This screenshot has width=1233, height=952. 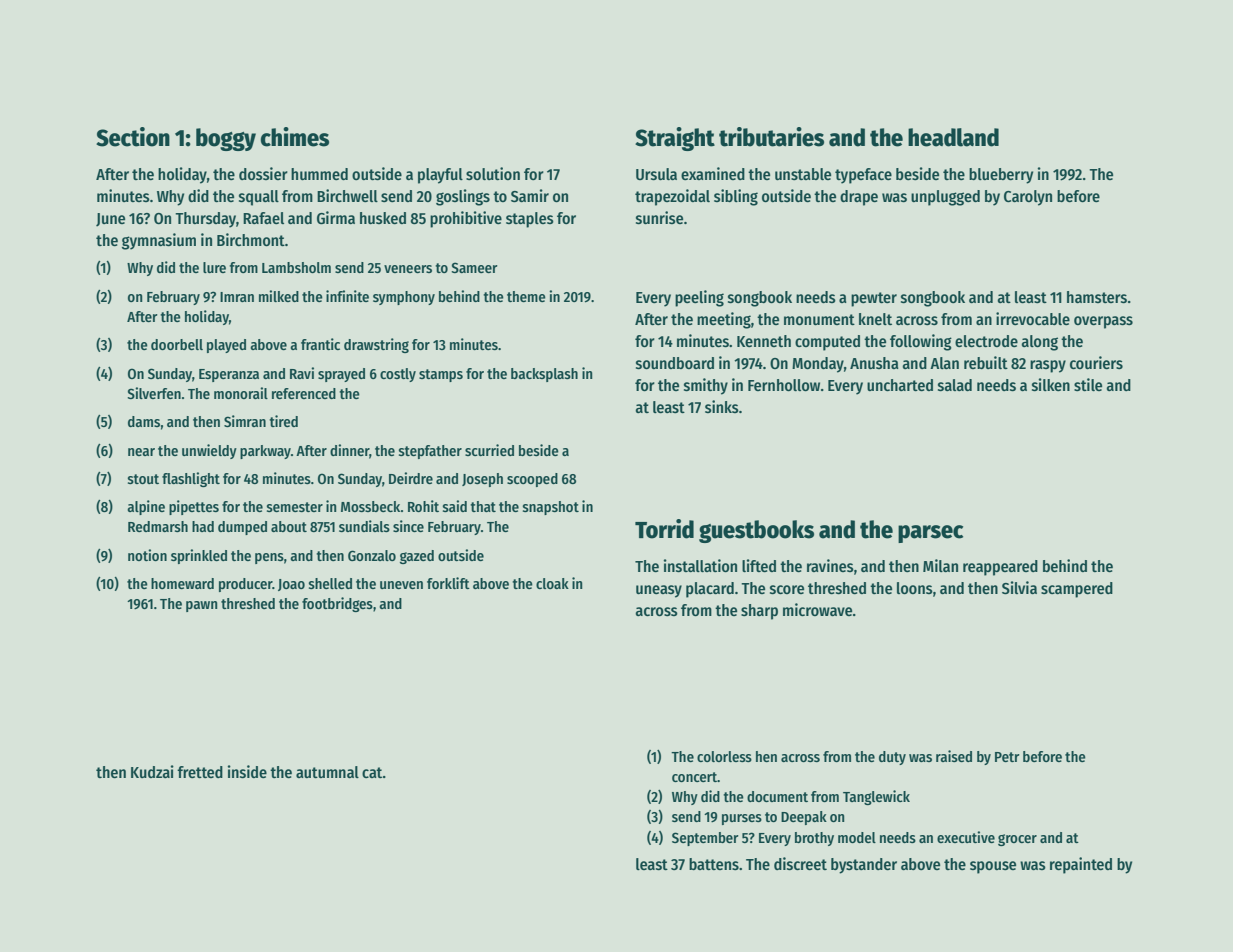 I want to click on repainted, so click(x=1081, y=865).
